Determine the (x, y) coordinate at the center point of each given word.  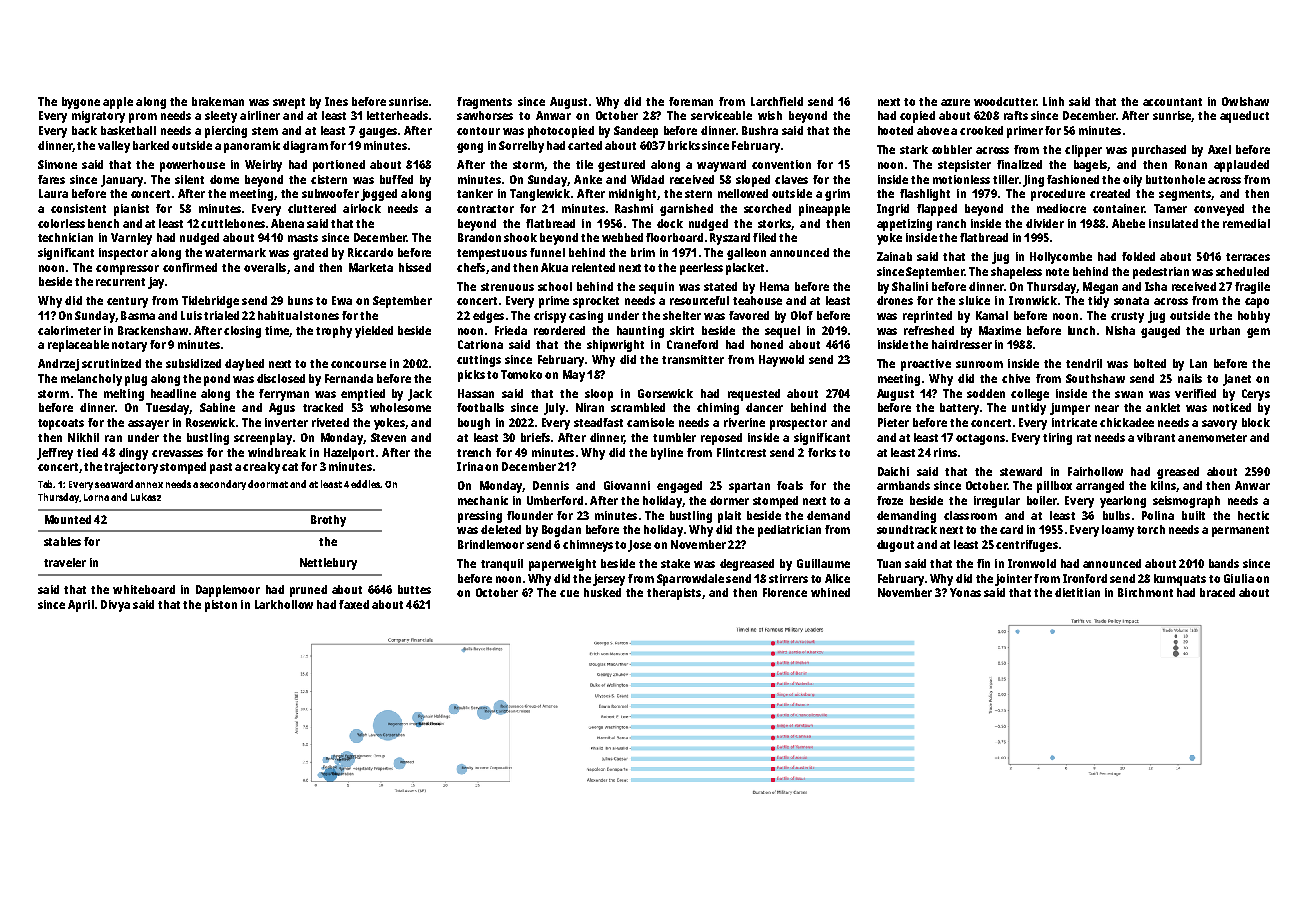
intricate (1074, 422)
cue (569, 593)
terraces (1248, 257)
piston (221, 606)
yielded (374, 332)
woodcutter (1005, 101)
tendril (1084, 363)
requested (754, 395)
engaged (679, 487)
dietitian (1077, 592)
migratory (98, 117)
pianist (131, 210)
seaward (114, 484)
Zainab (894, 256)
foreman (691, 101)
